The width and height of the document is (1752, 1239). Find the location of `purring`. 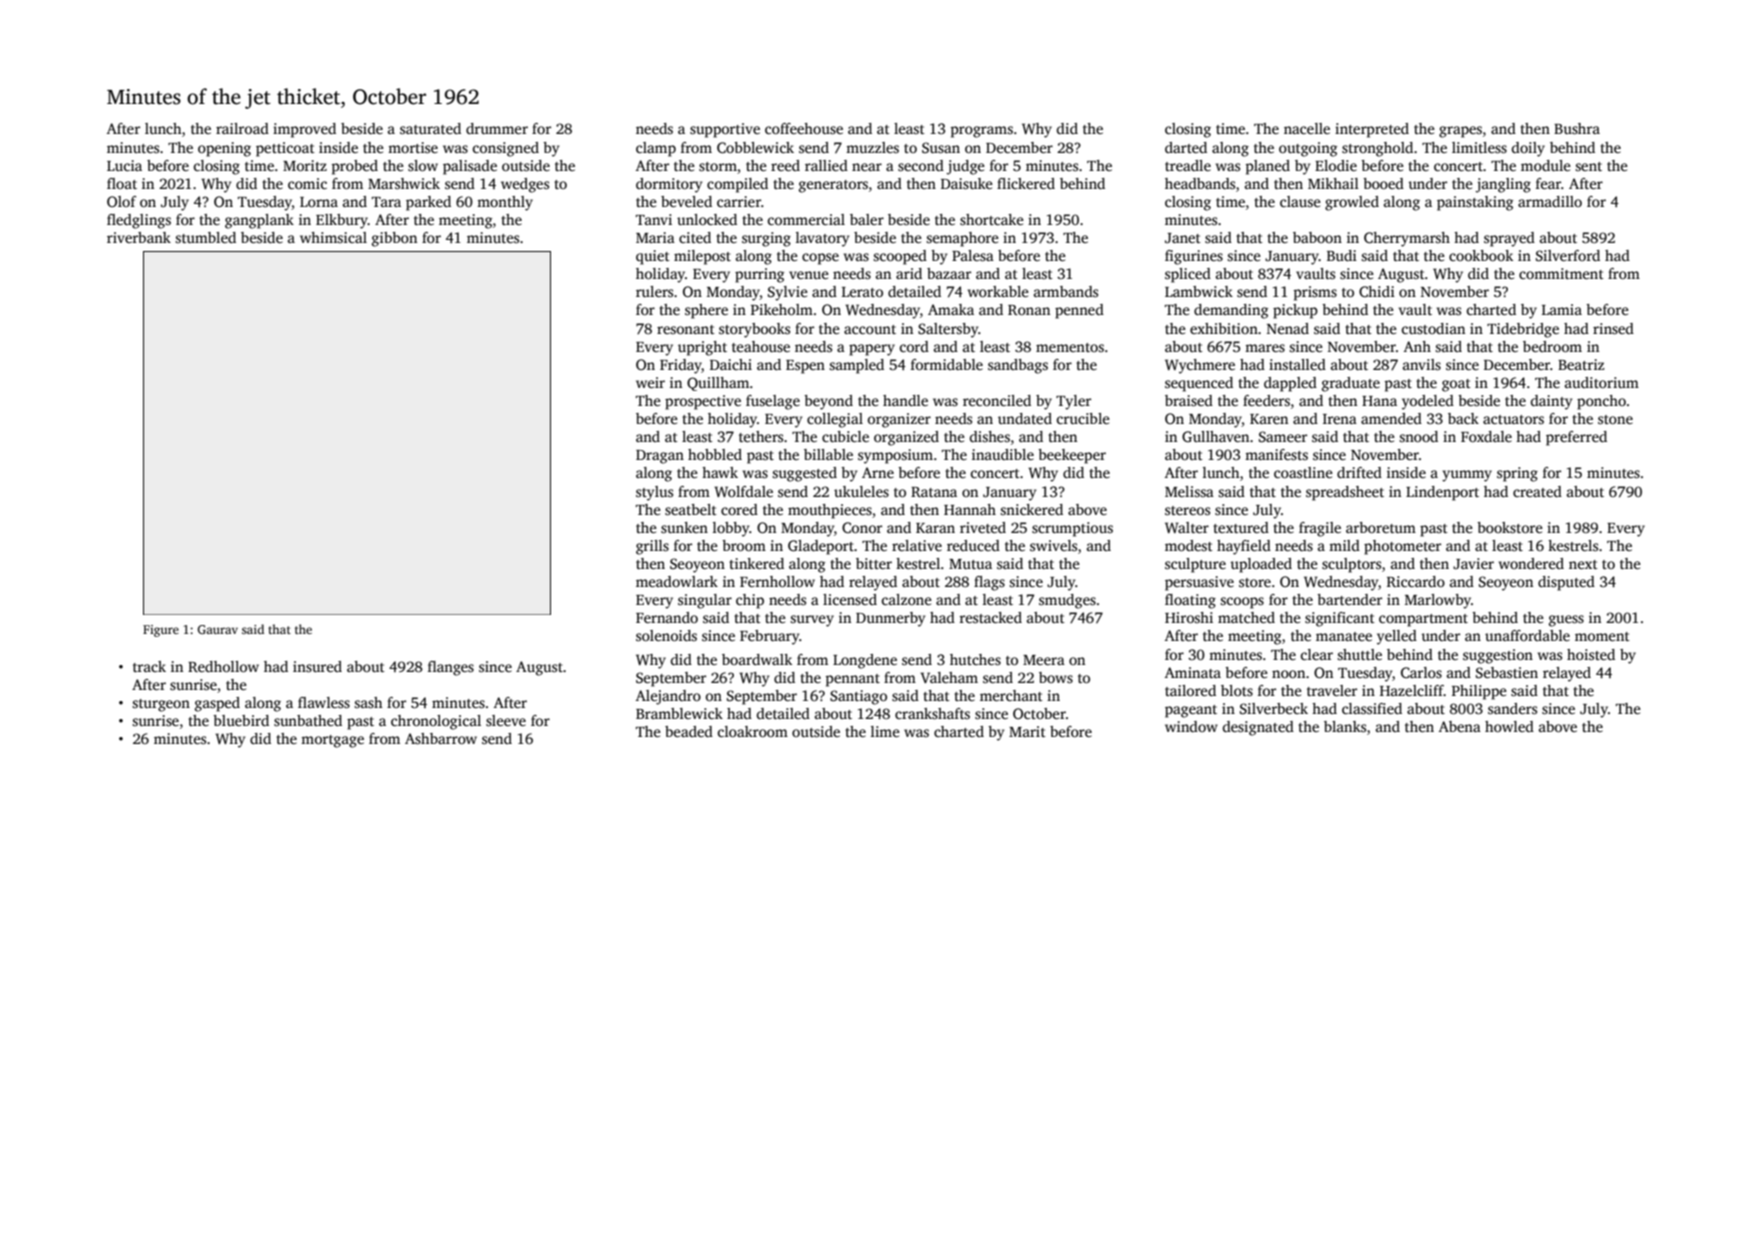

purring is located at coordinates (759, 275).
